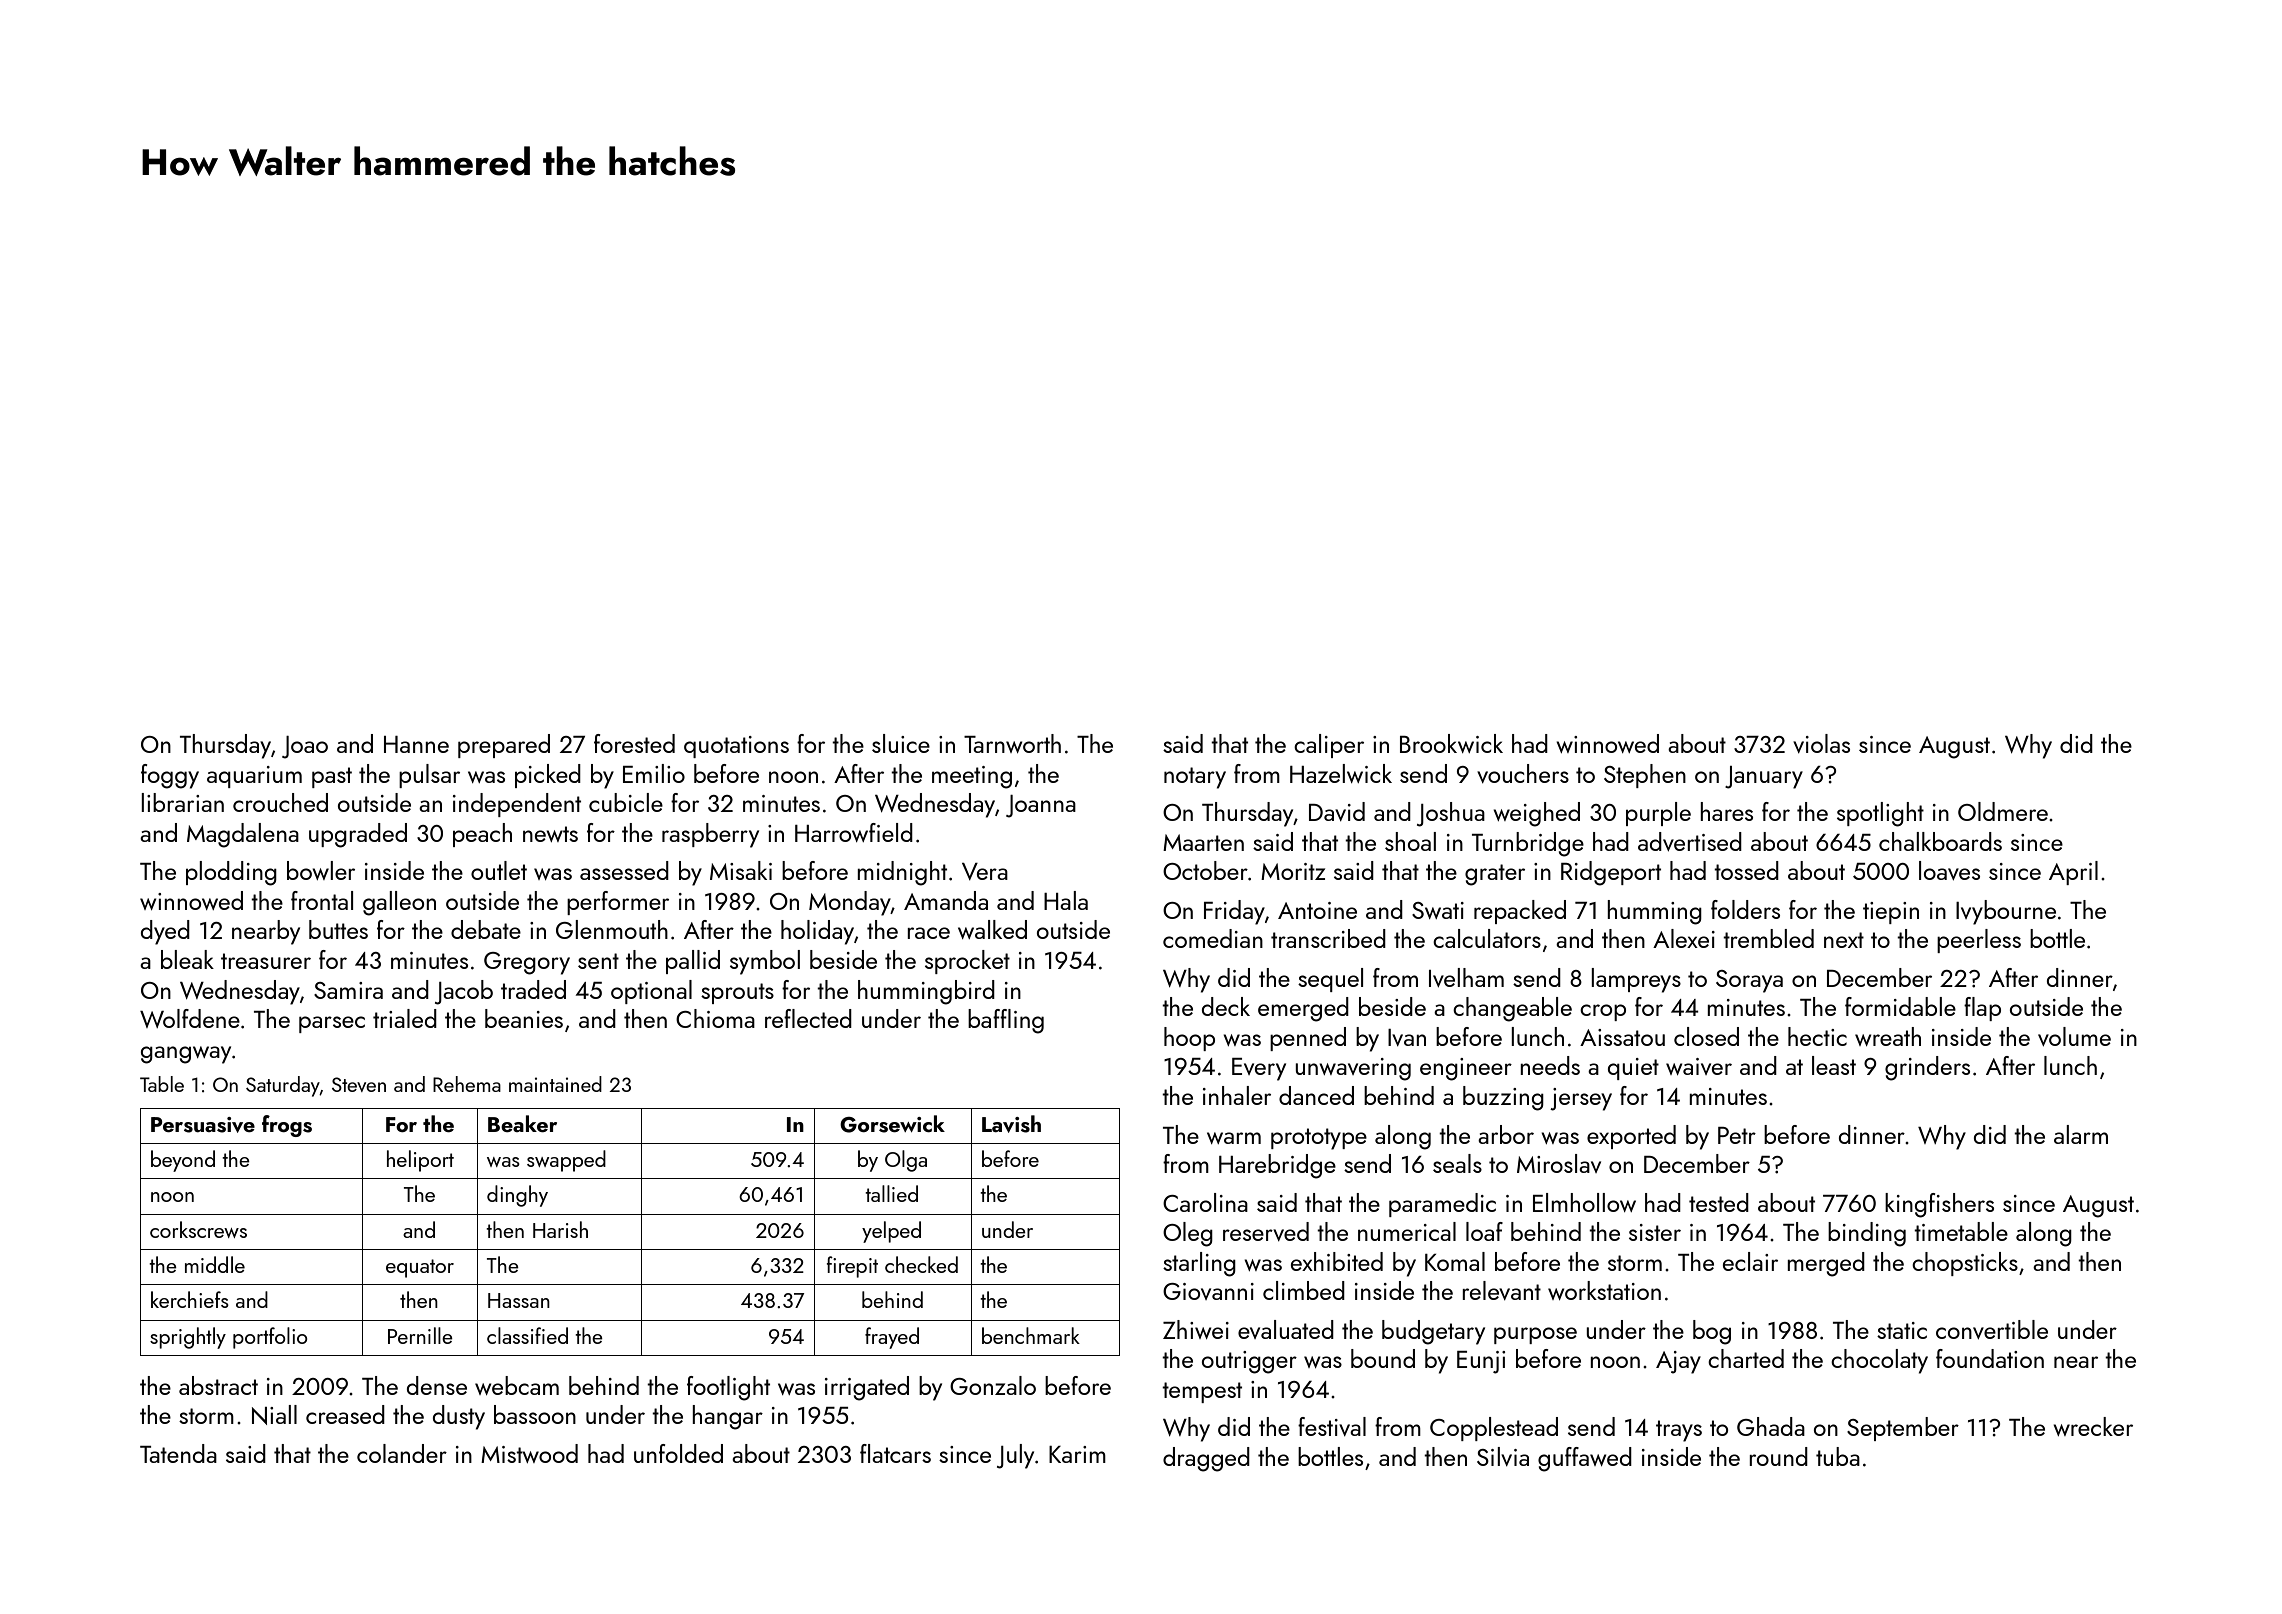  What do you see at coordinates (1838, 1456) in the page?
I see `tuba` at bounding box center [1838, 1456].
